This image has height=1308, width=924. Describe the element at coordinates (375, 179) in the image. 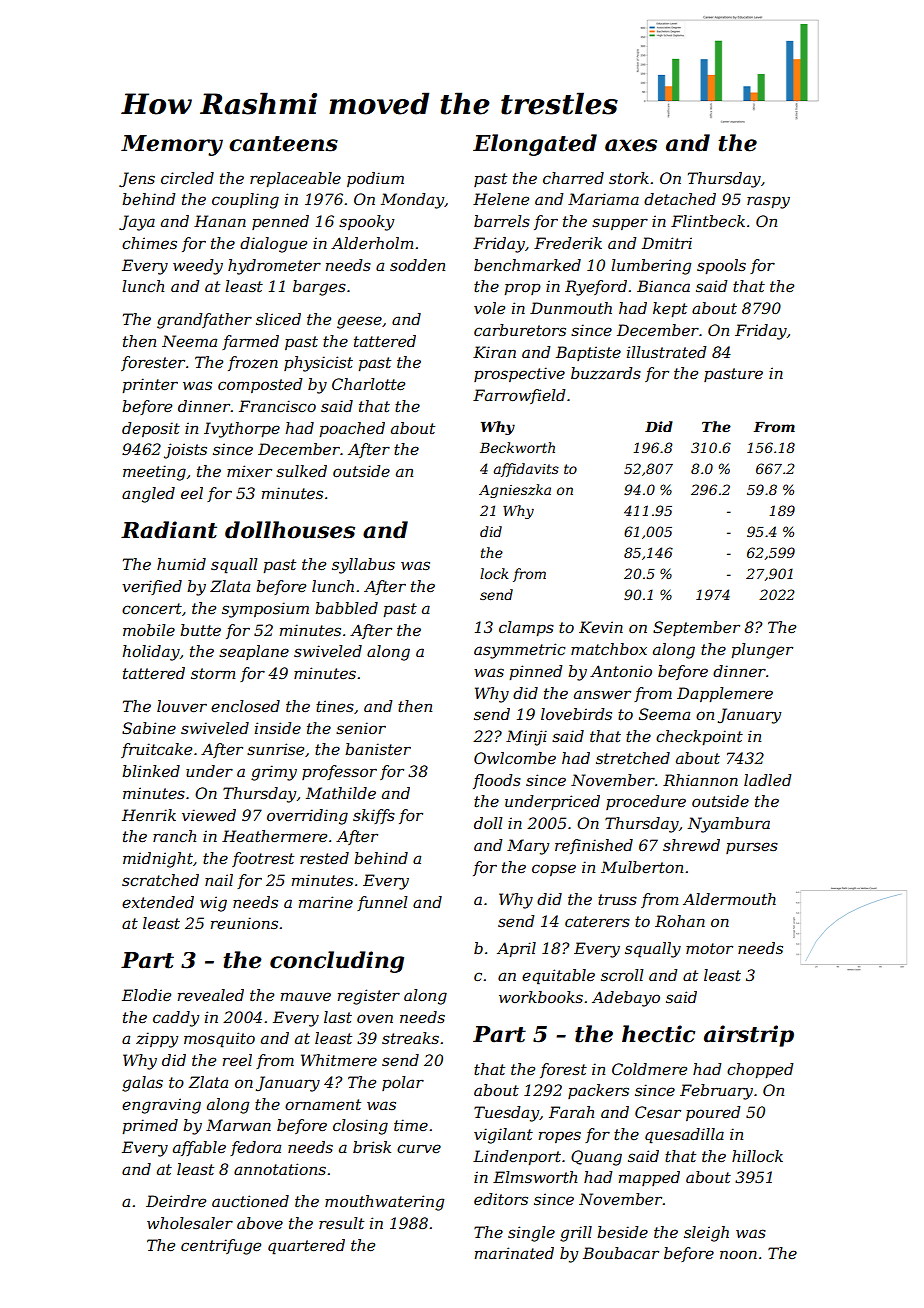

I see `podium` at that location.
